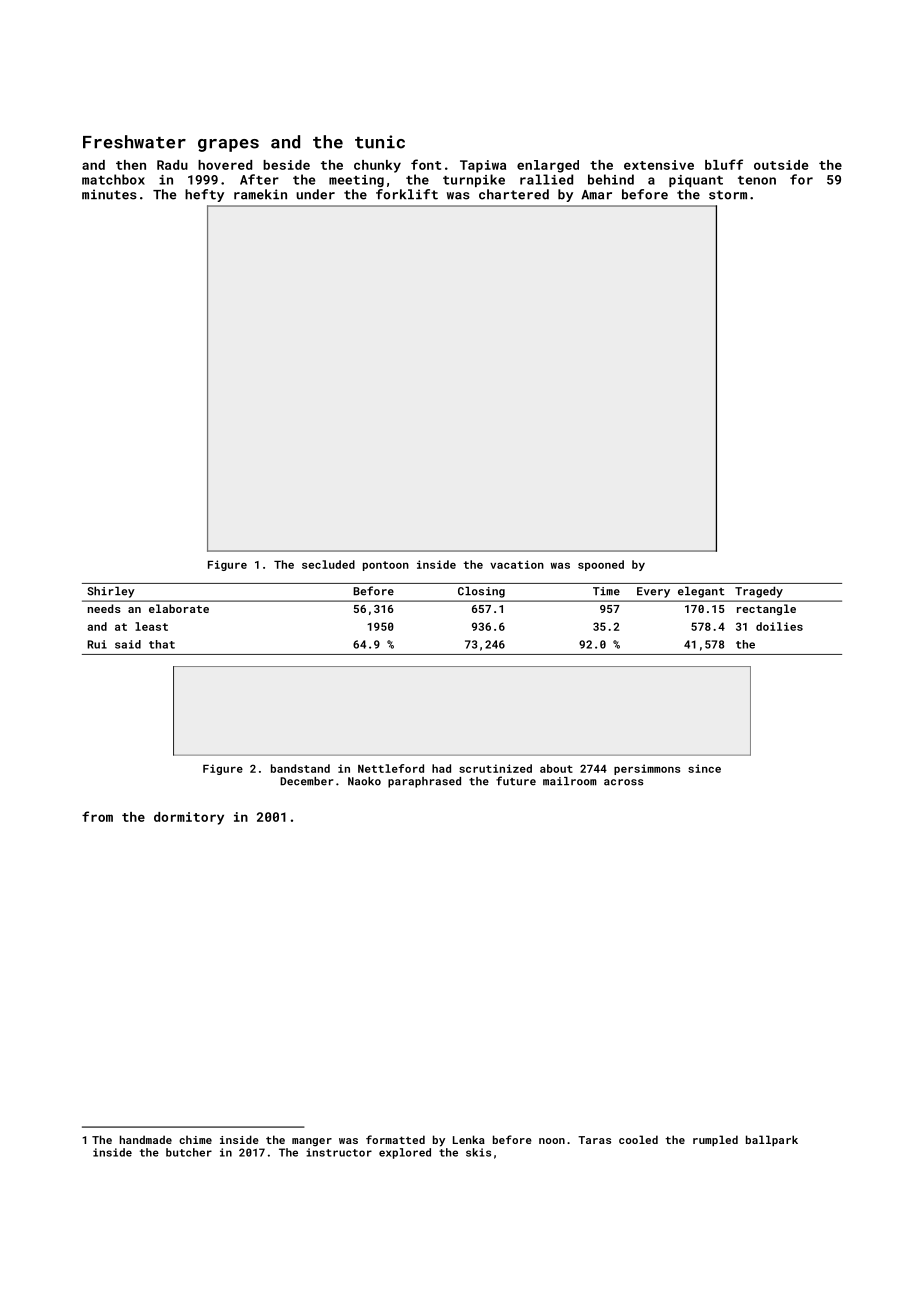 The height and width of the screenshot is (1311, 924). What do you see at coordinates (728, 195) in the screenshot?
I see `storm` at bounding box center [728, 195].
